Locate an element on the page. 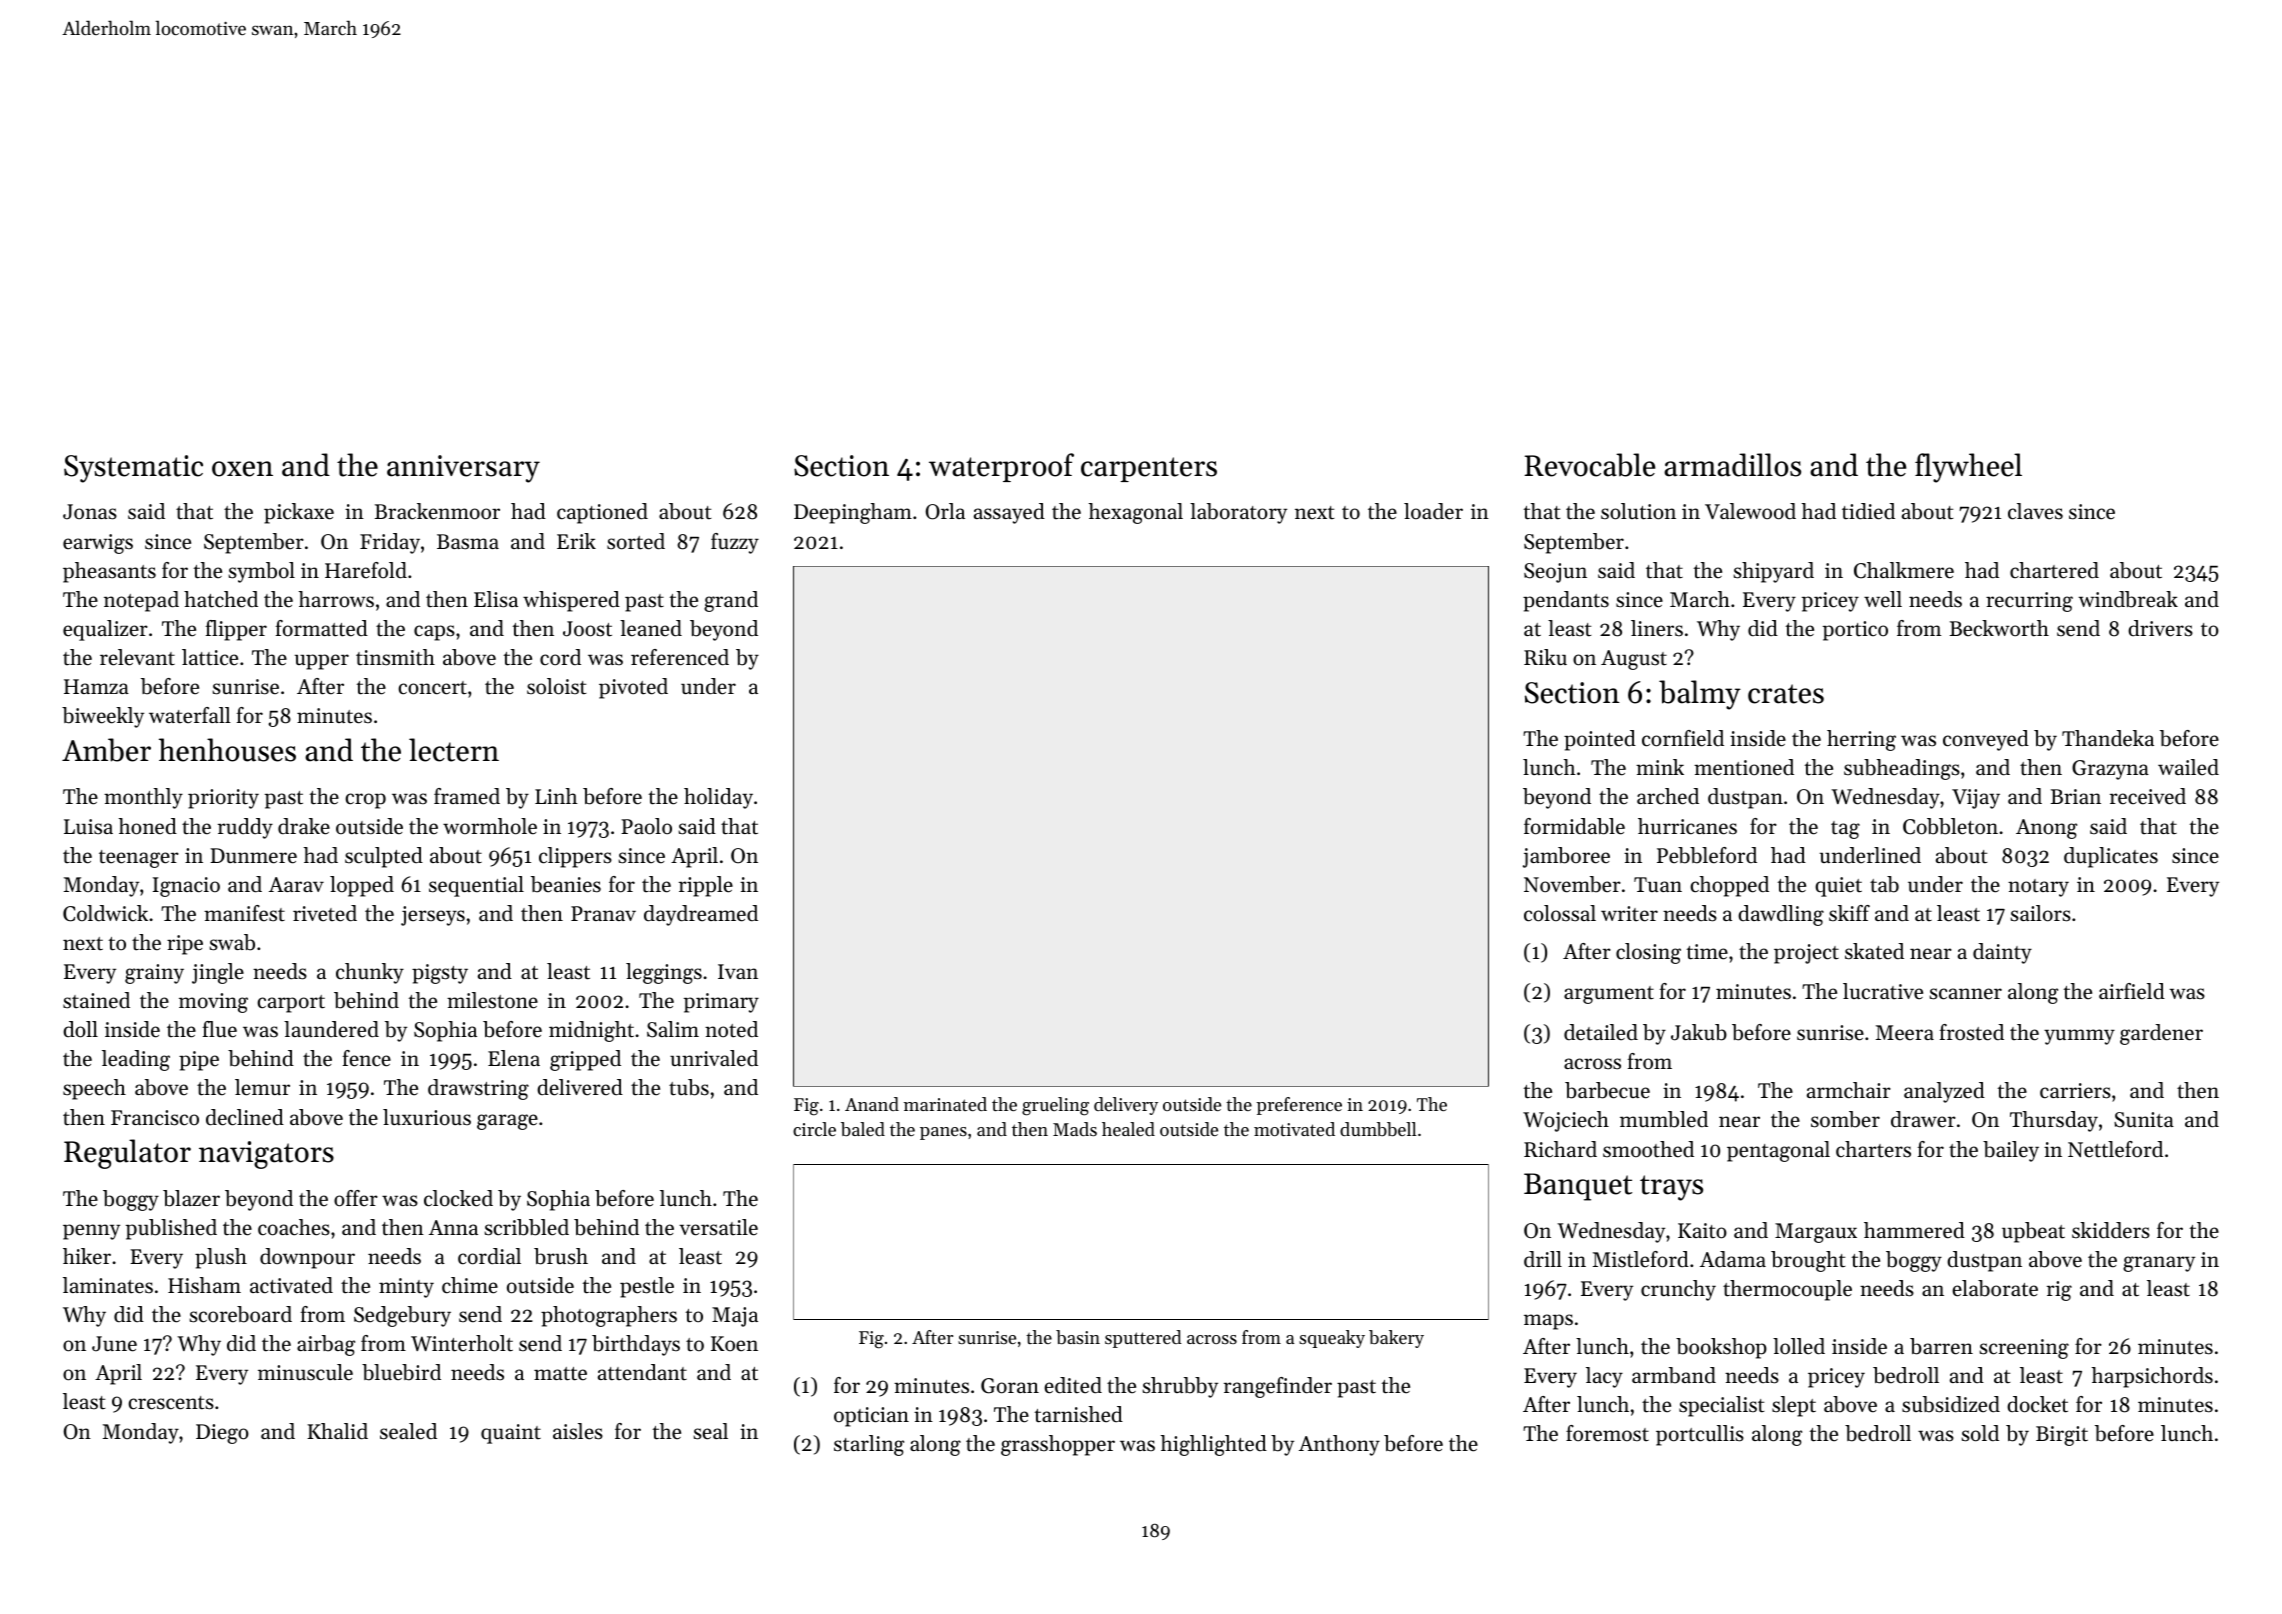  assayed is located at coordinates (1009, 513).
